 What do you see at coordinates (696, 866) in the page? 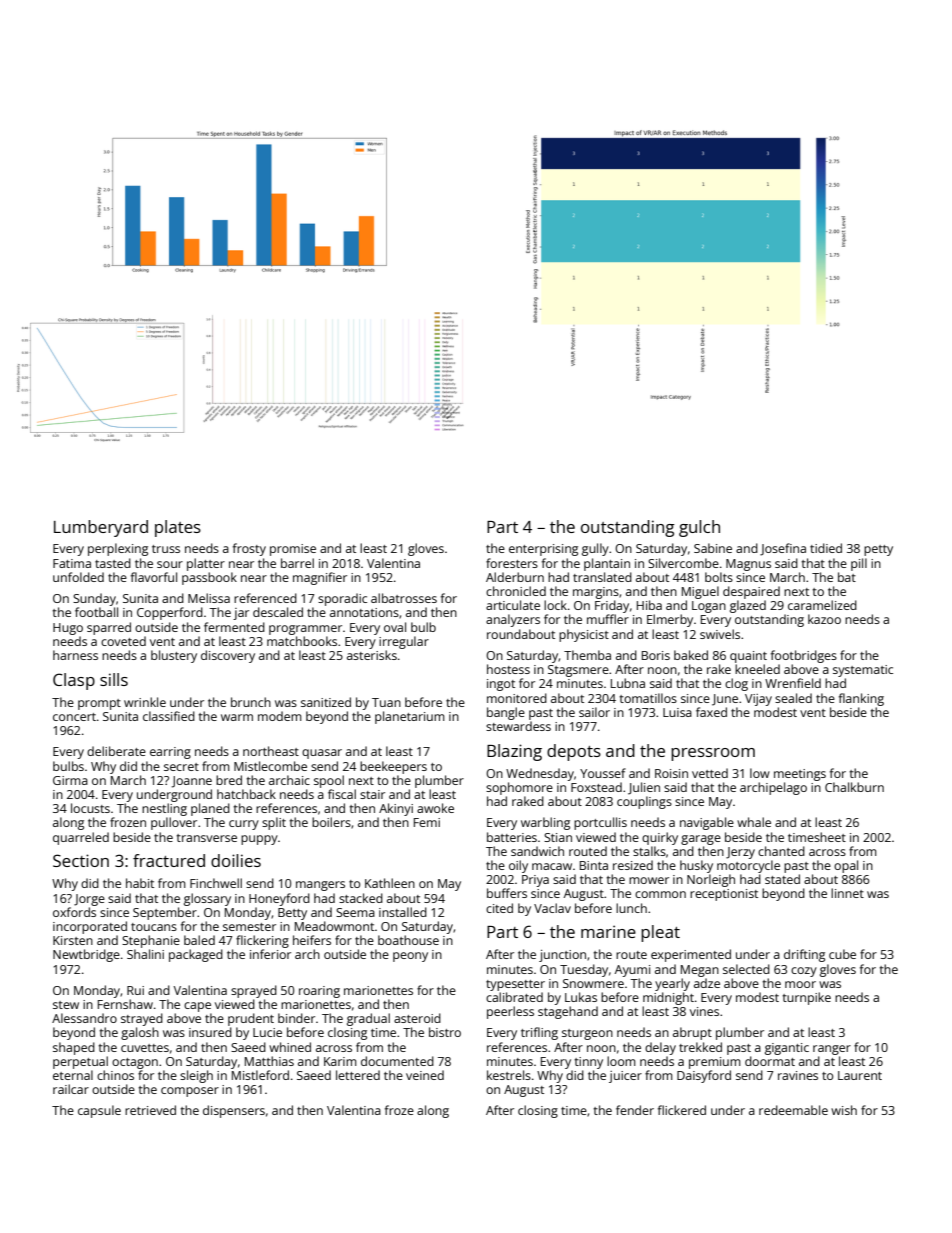
I see `husky` at bounding box center [696, 866].
